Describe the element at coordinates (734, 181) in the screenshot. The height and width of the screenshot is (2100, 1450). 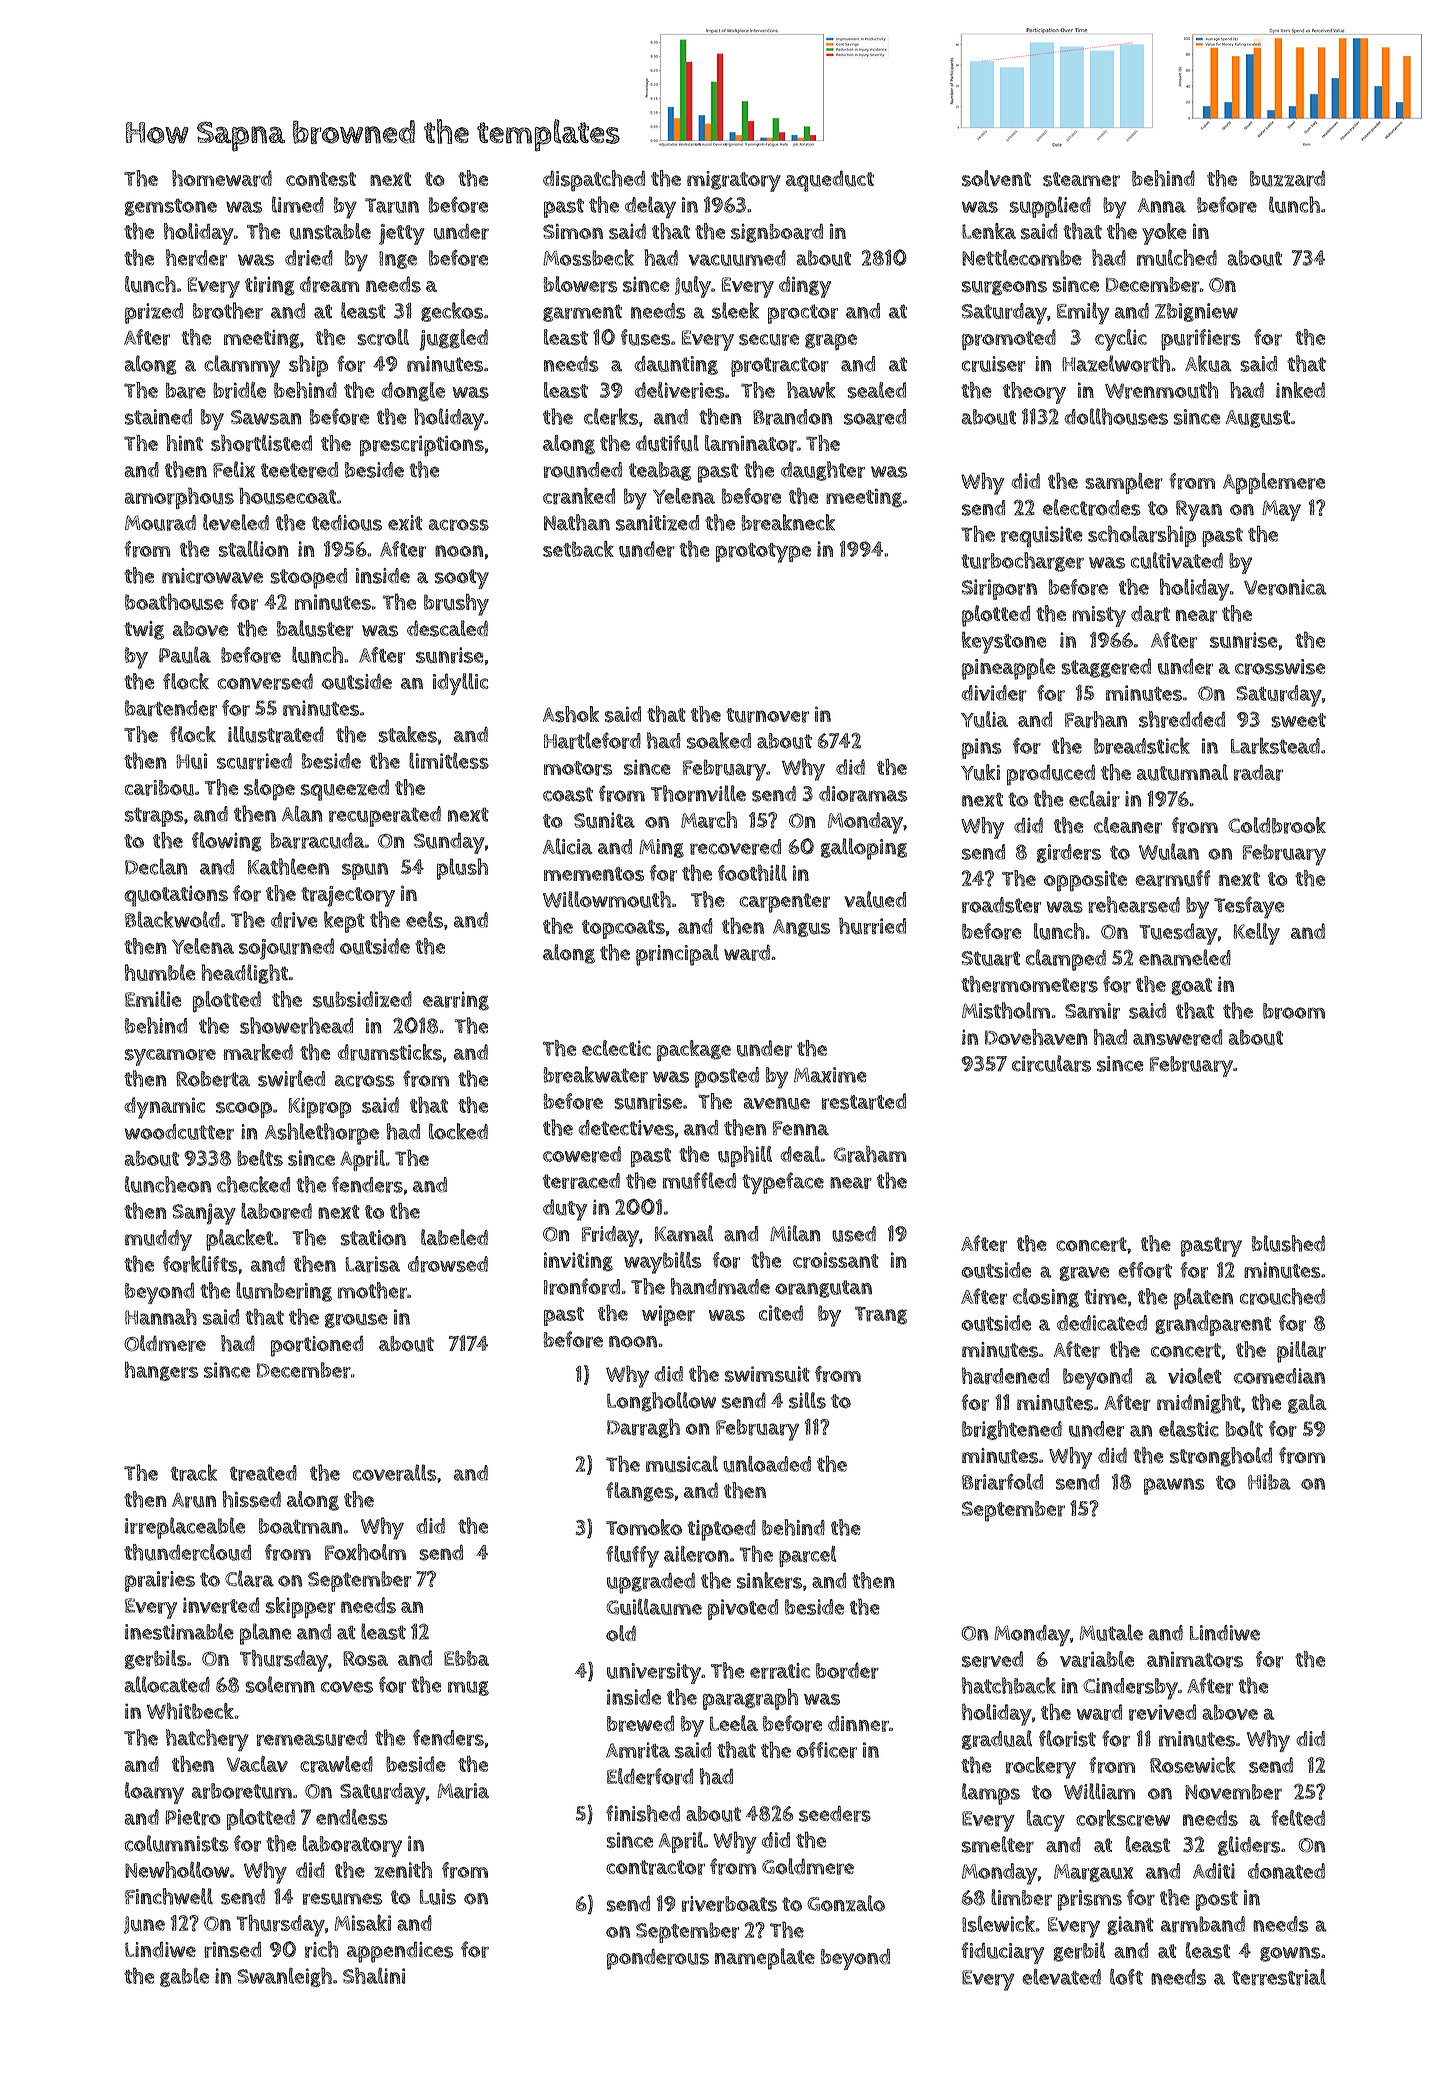
I see `migratory` at that location.
